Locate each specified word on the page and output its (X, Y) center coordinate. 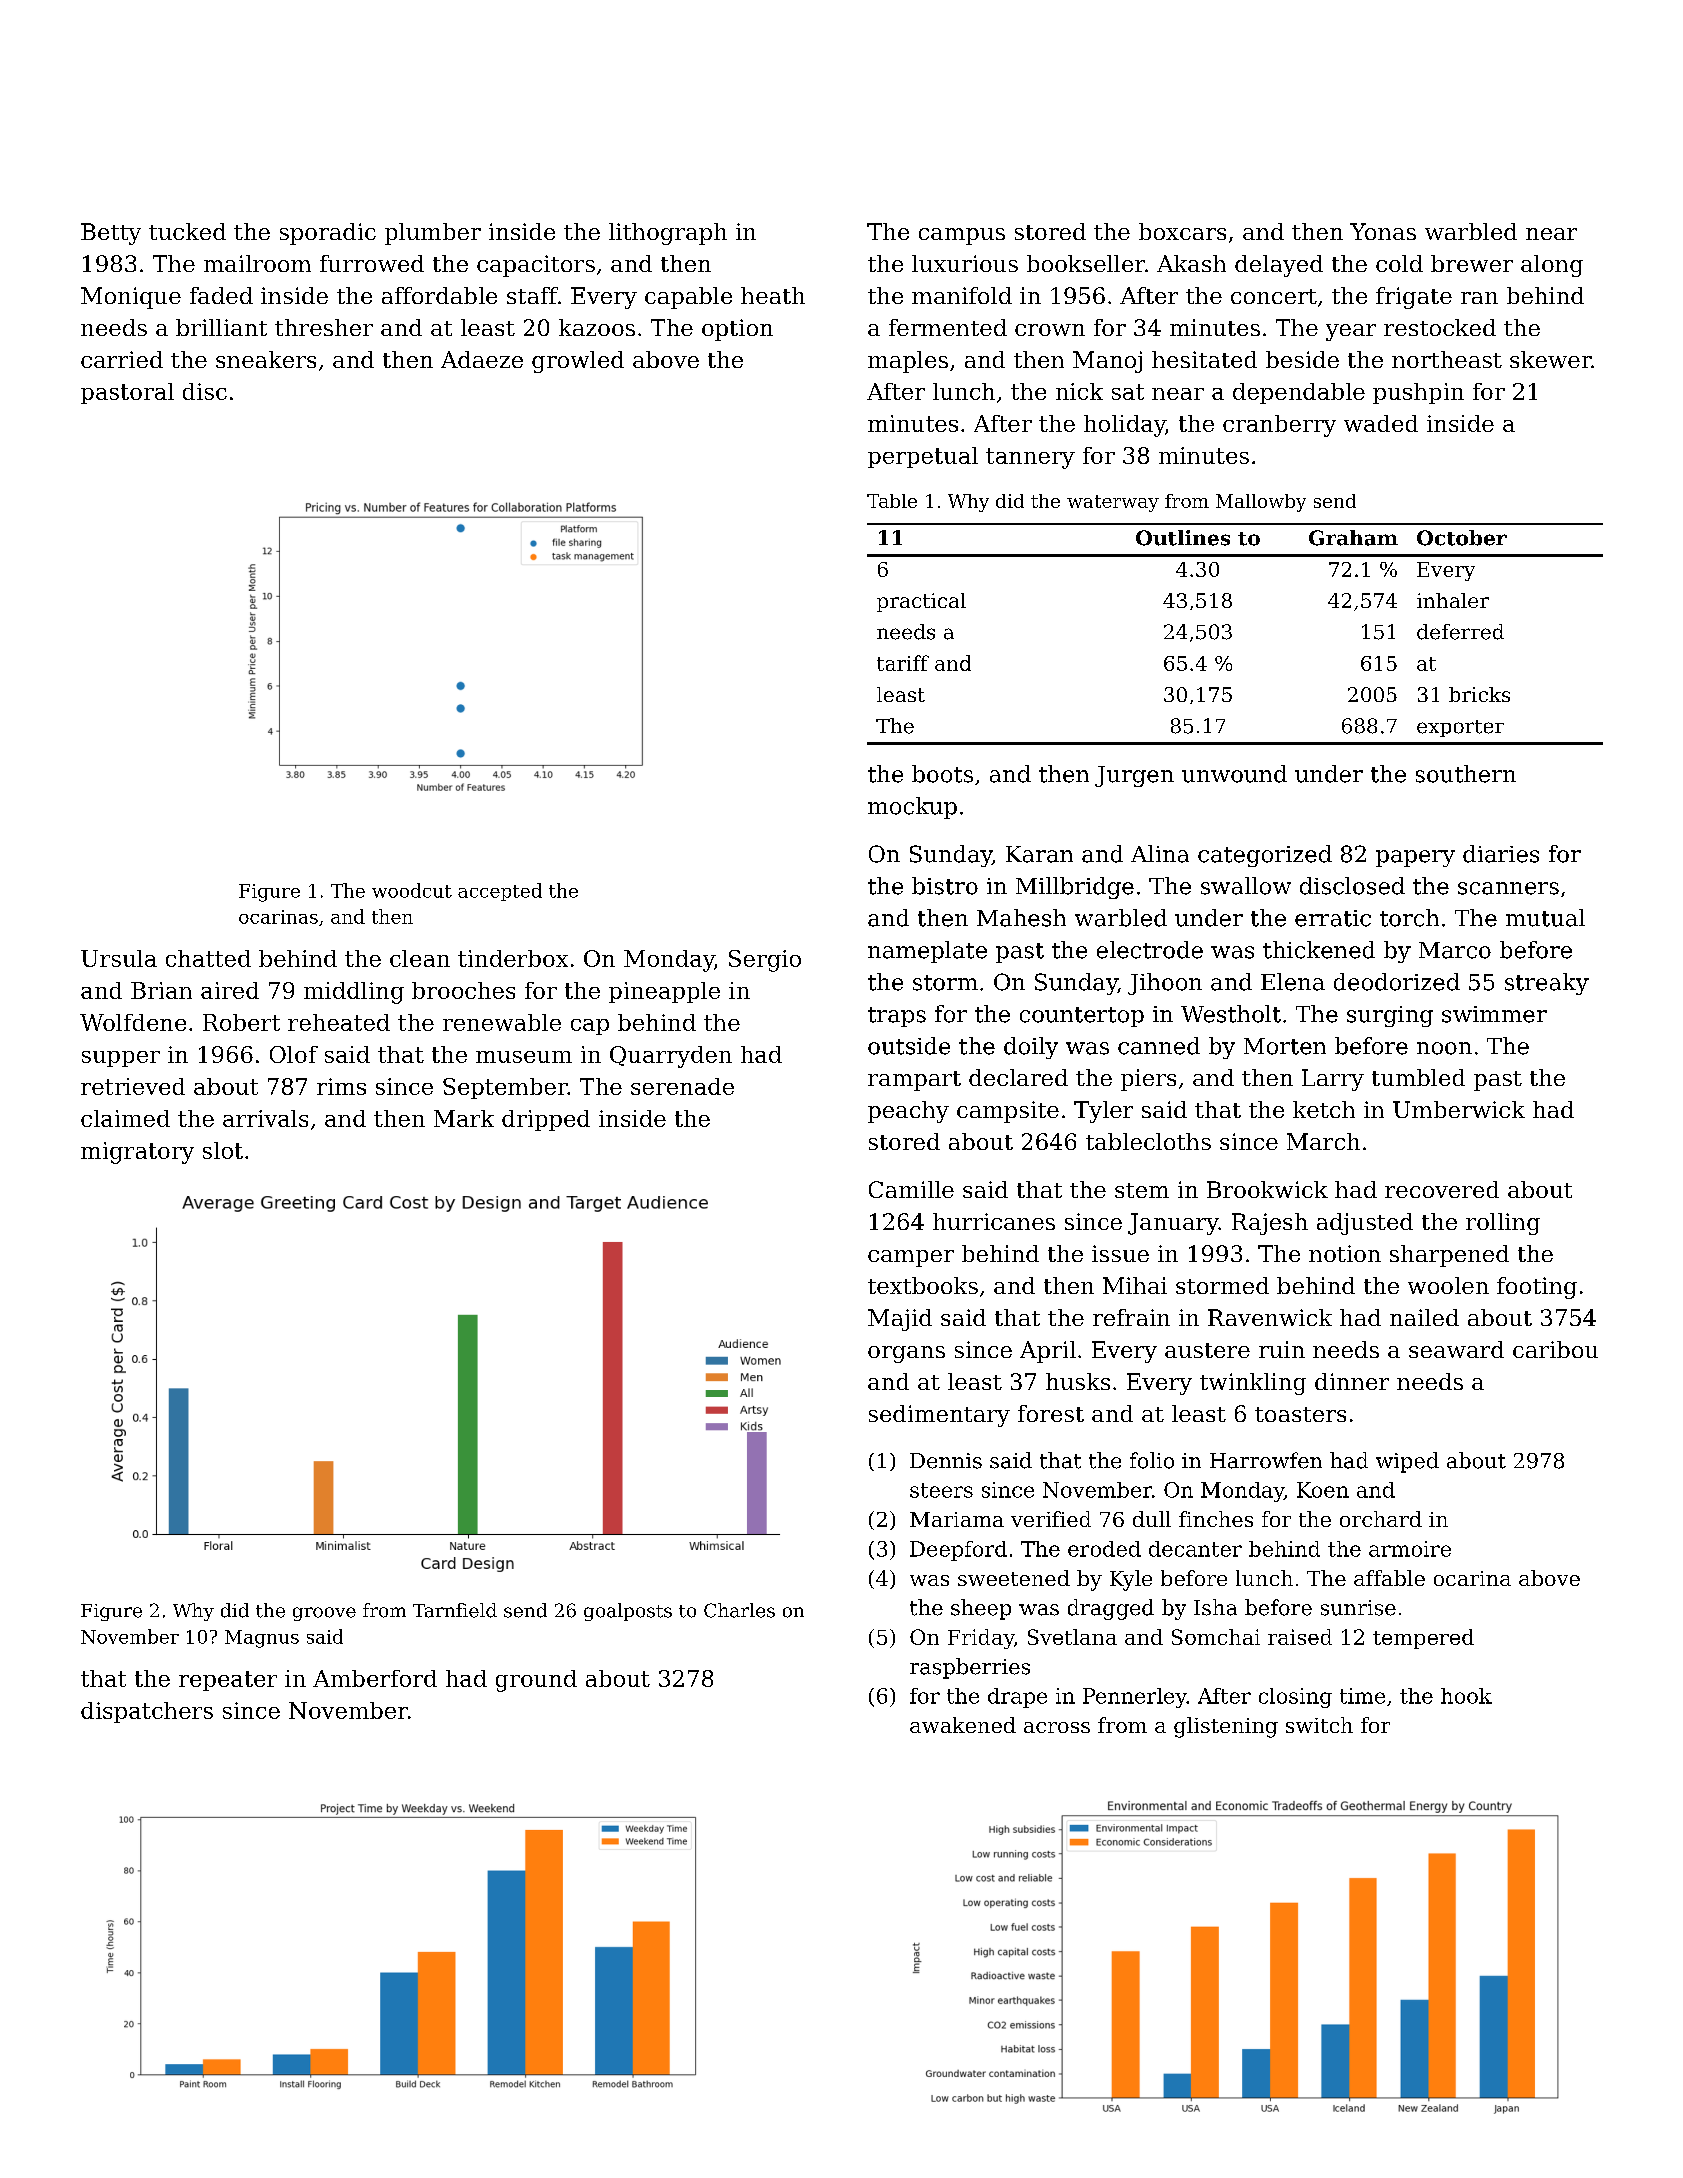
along (1552, 266)
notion (1345, 1253)
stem (1142, 1190)
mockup (912, 808)
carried (122, 359)
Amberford (375, 1678)
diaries (1501, 854)
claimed (125, 1118)
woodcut (412, 890)
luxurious (965, 263)
